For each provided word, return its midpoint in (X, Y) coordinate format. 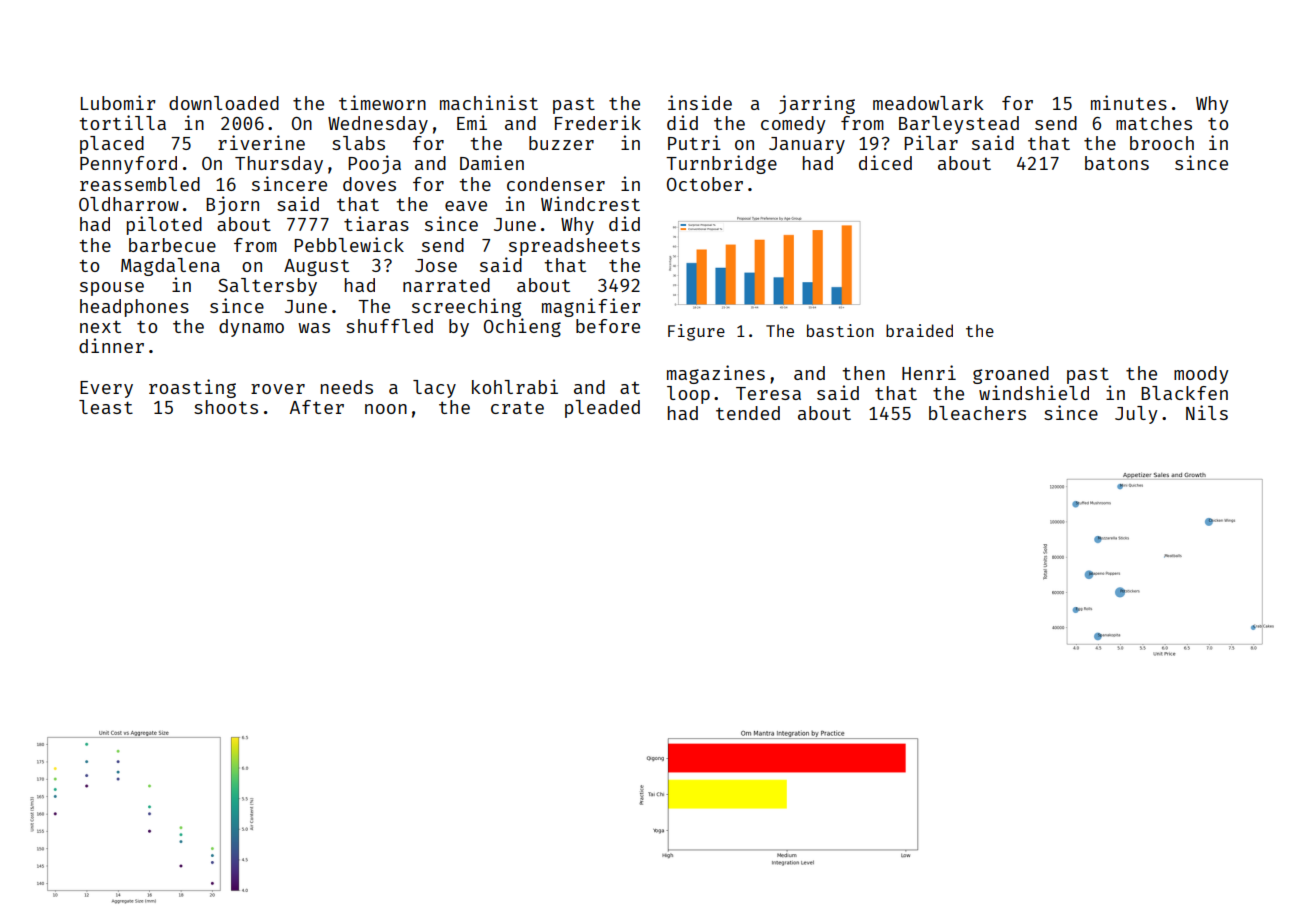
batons (1117, 163)
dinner (111, 345)
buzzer (561, 143)
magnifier (591, 307)
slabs (358, 143)
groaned (1011, 375)
